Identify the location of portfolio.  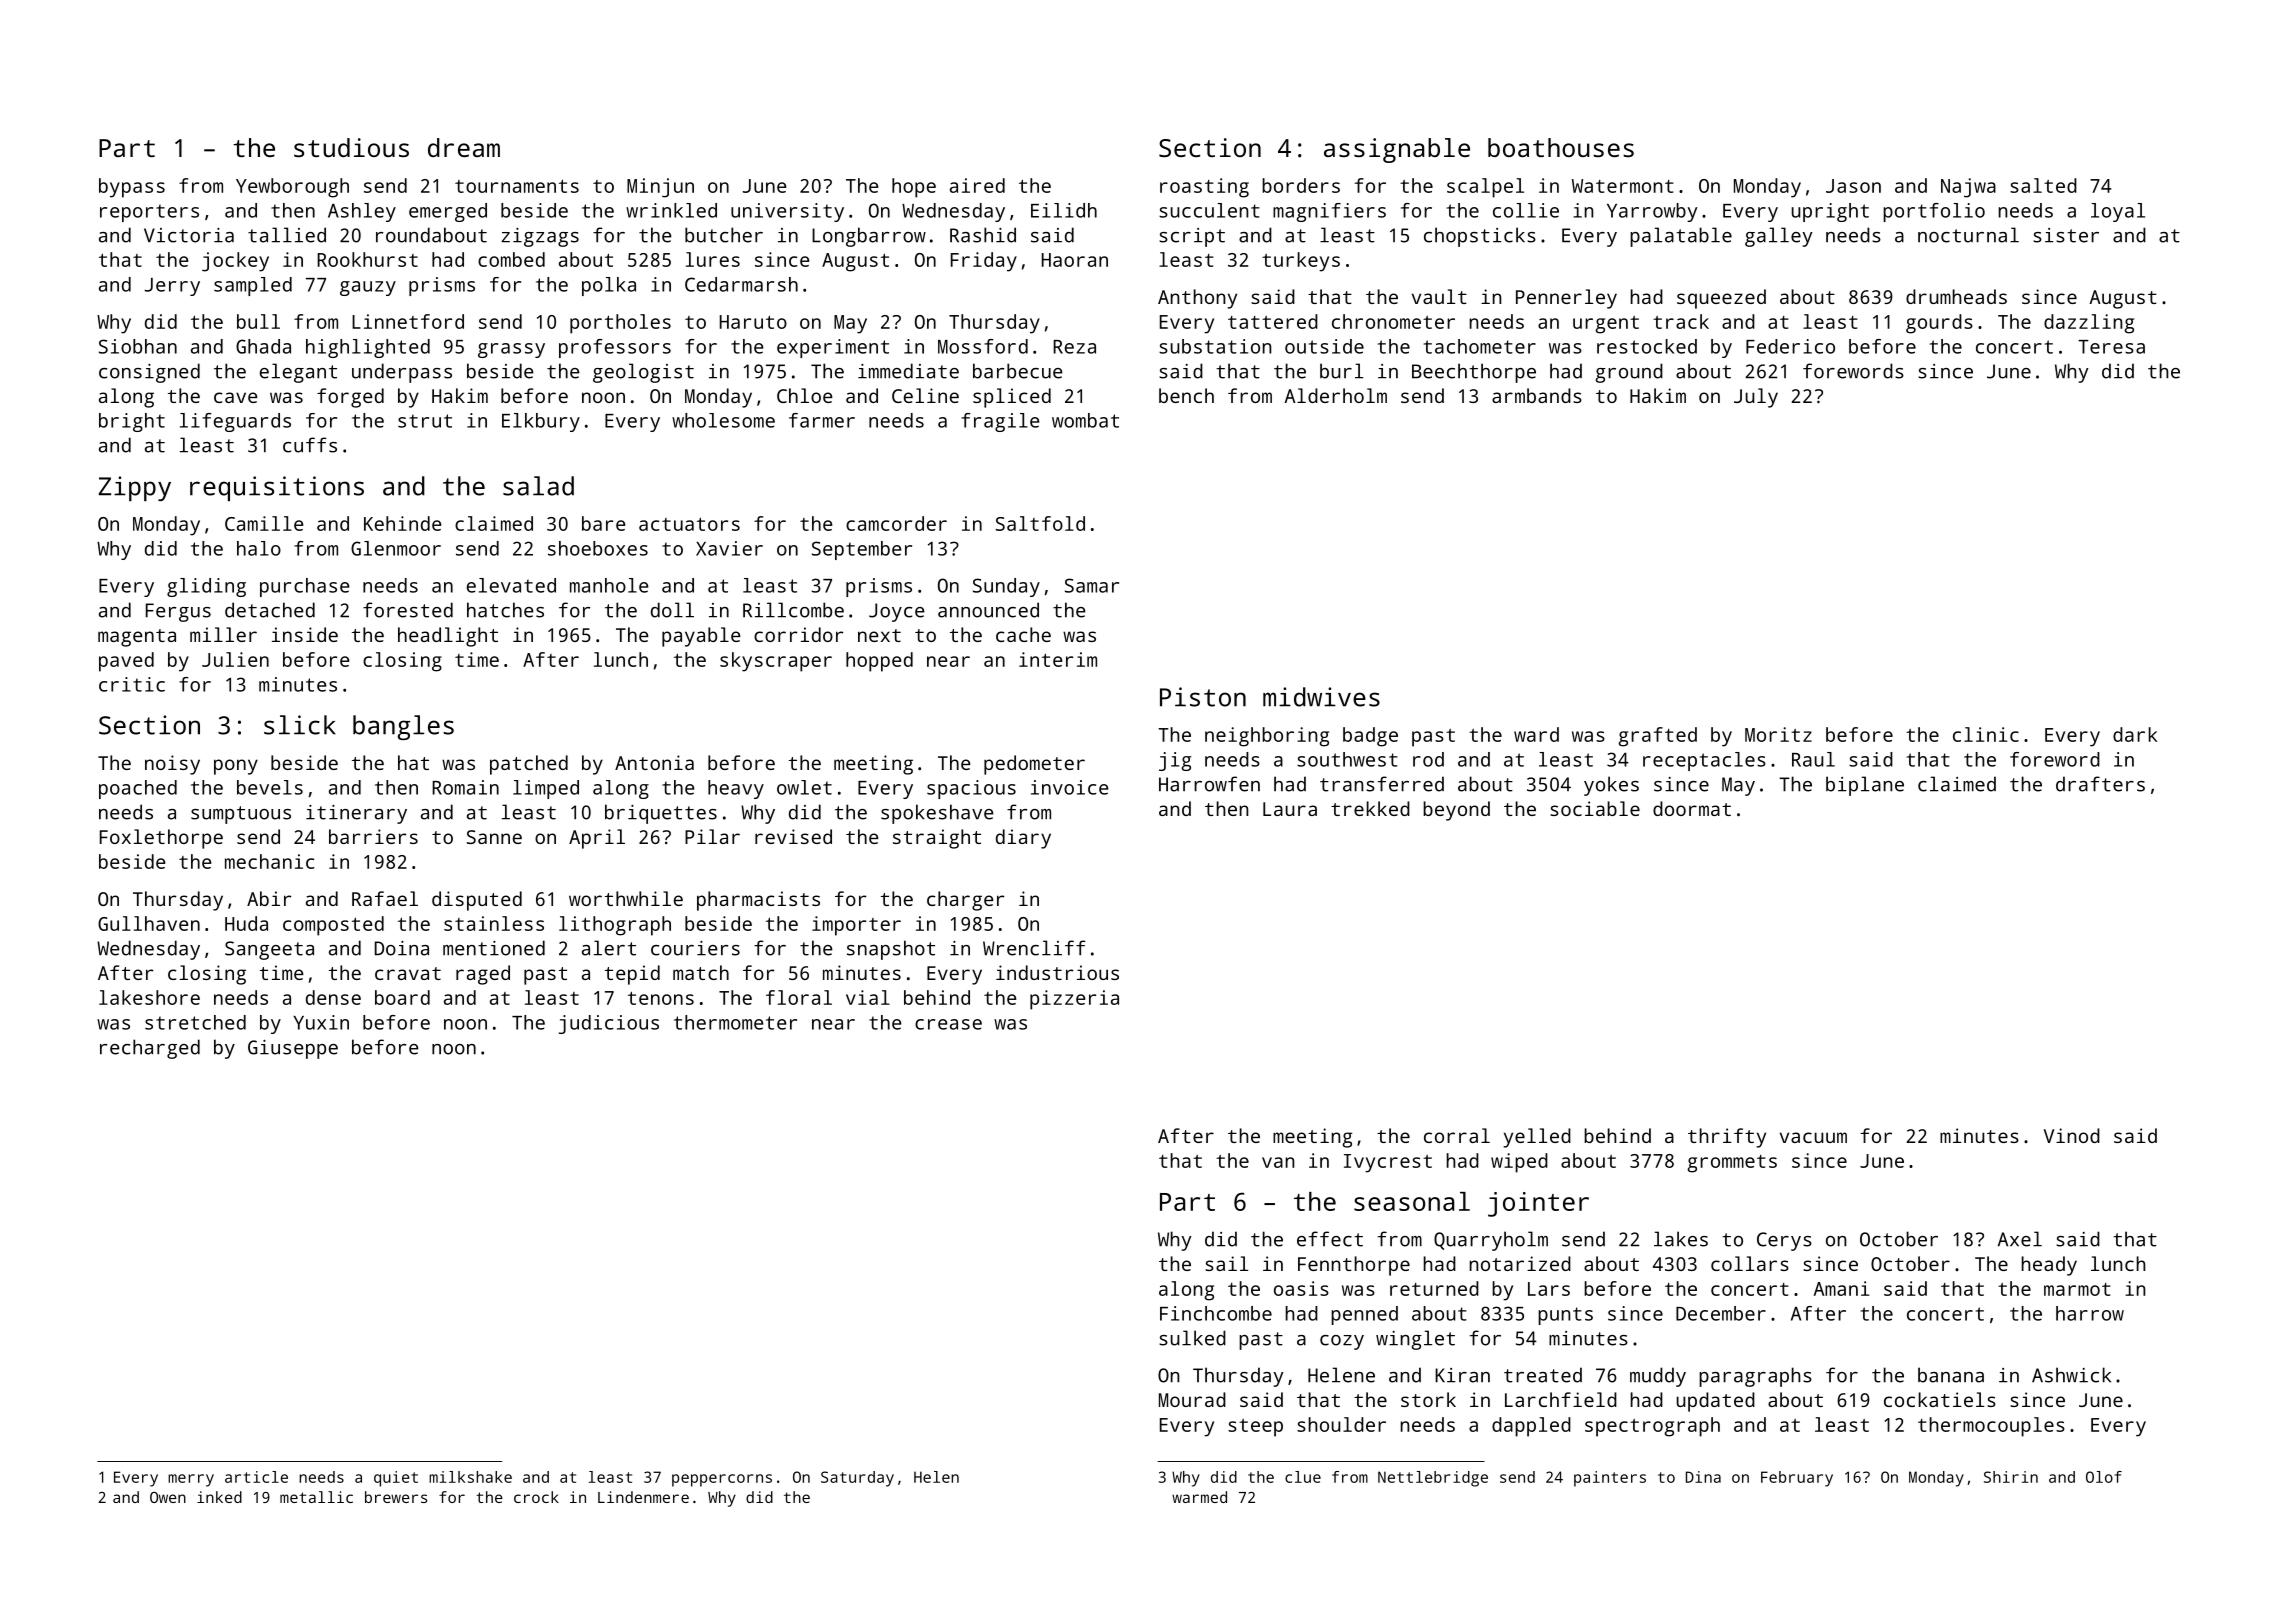
(1934, 212).
